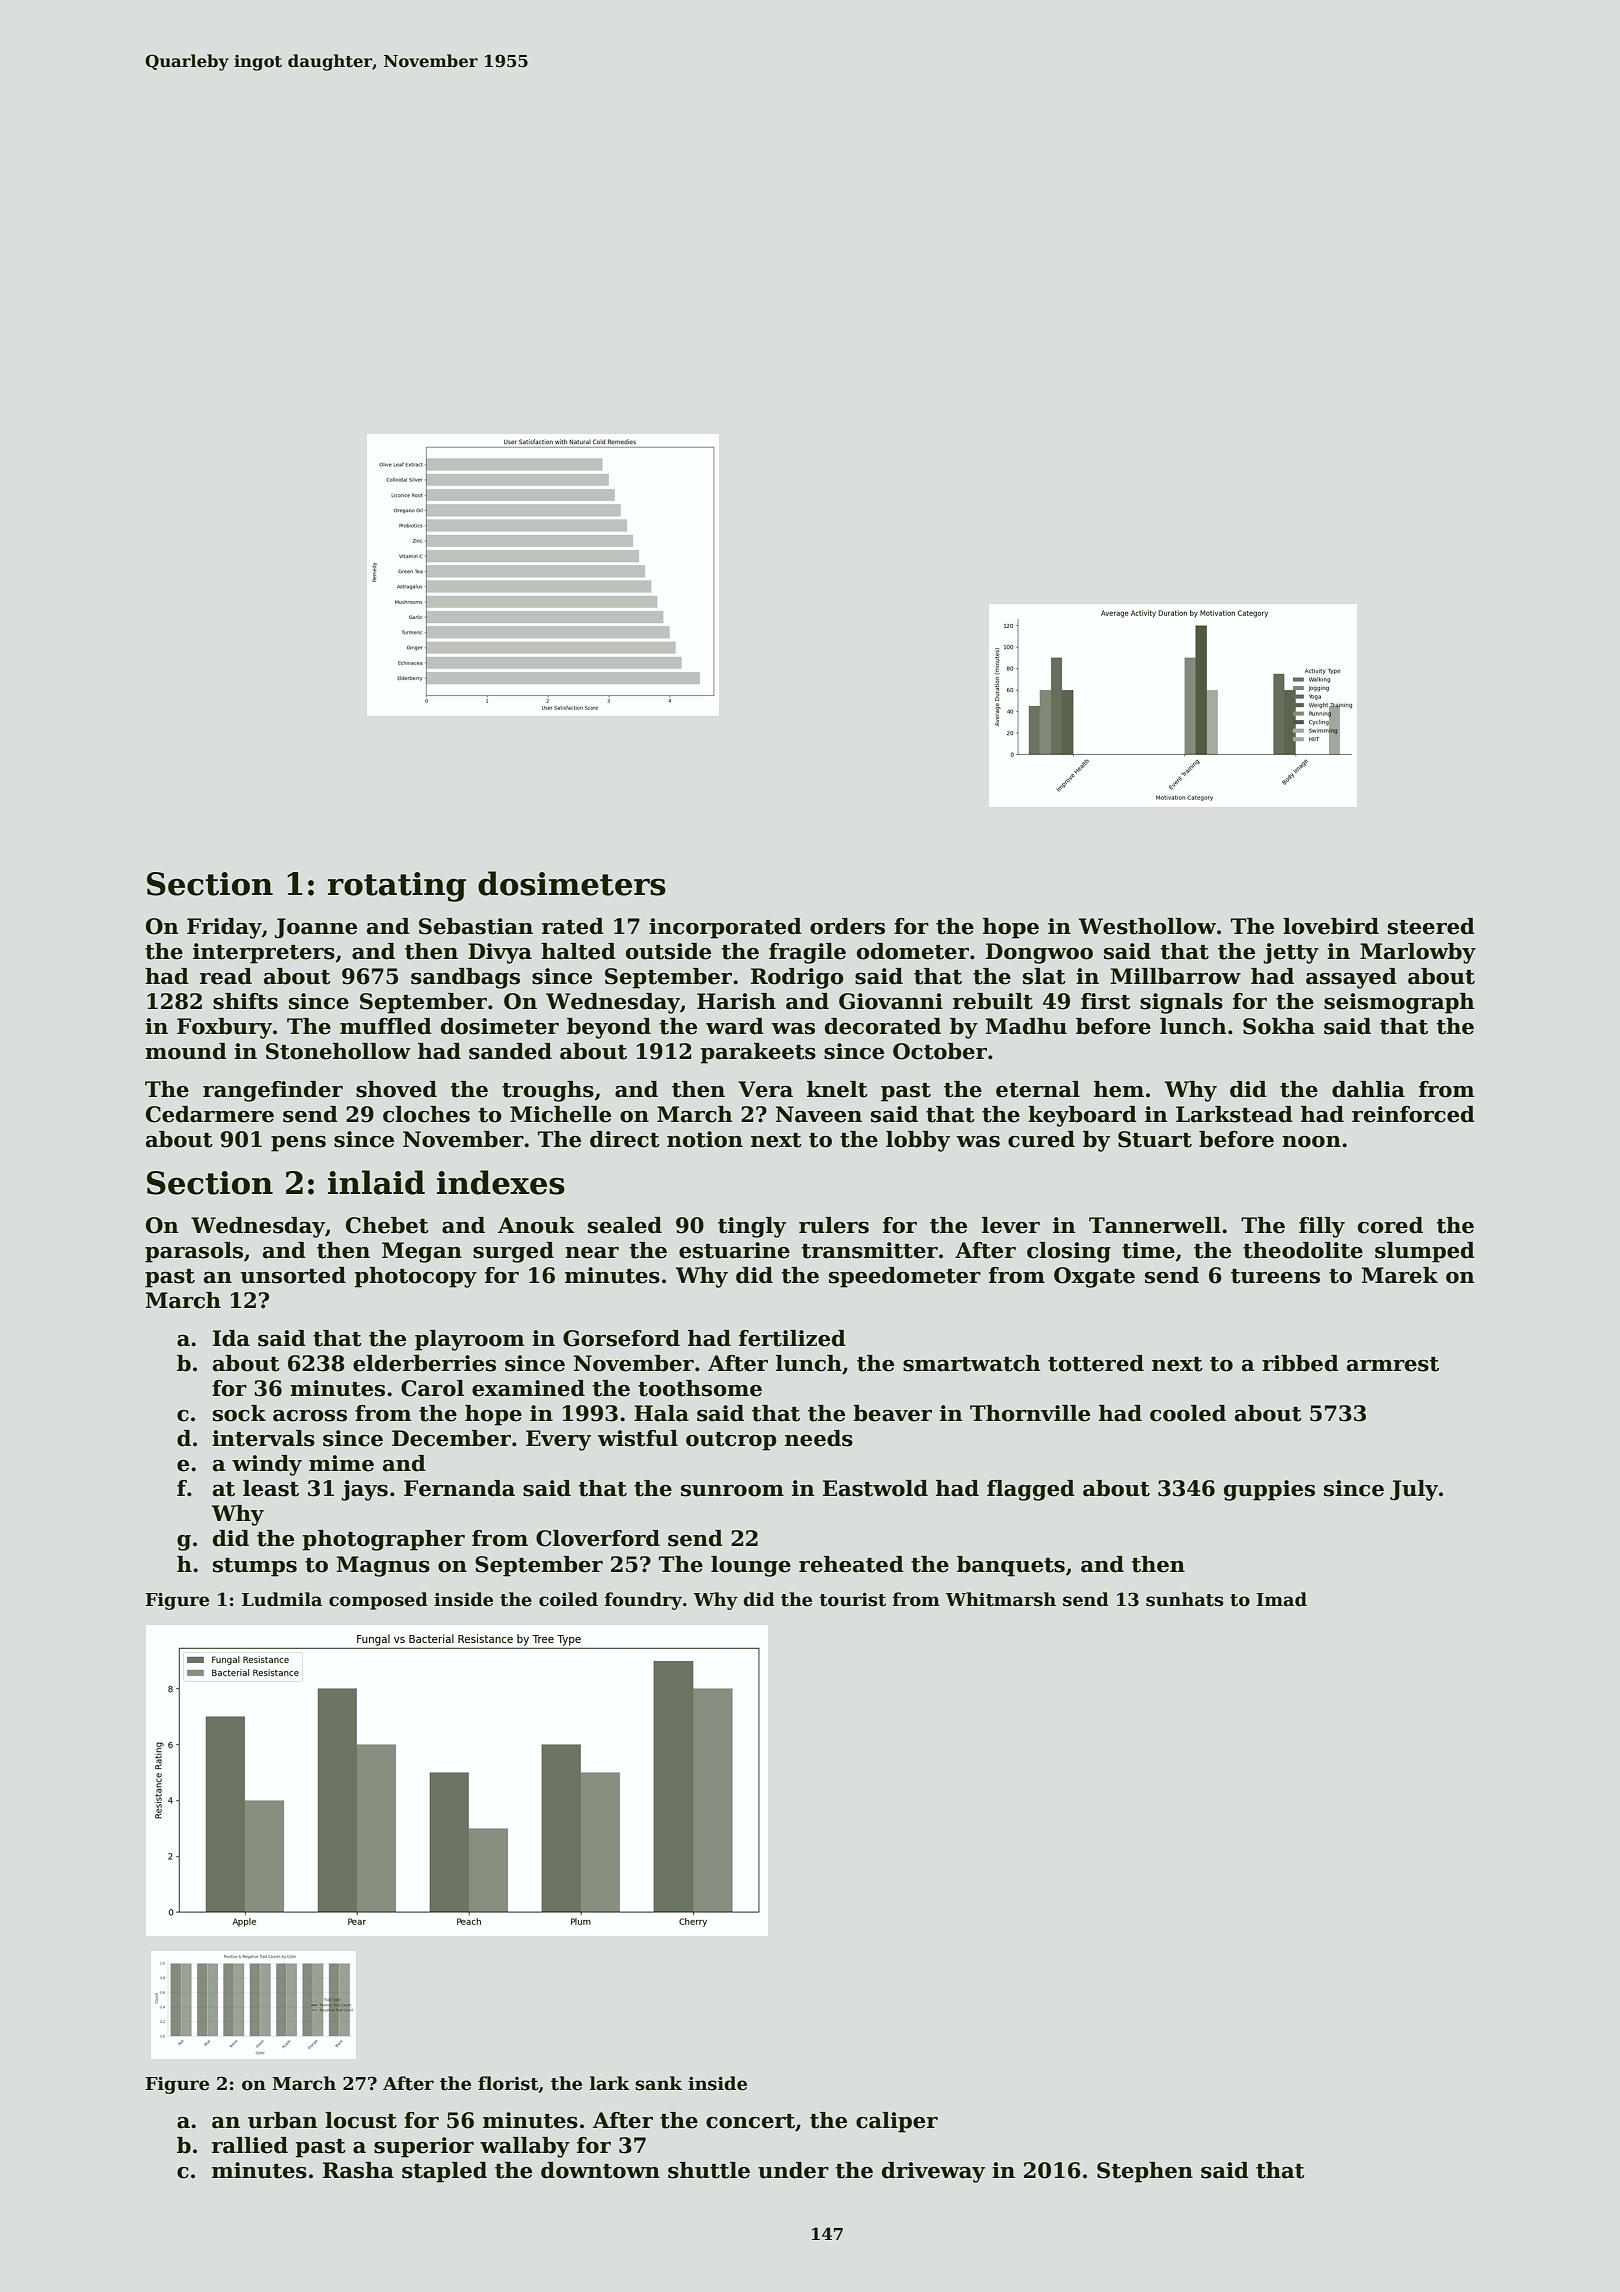 This page has height=2292, width=1620. What do you see at coordinates (1011, 1566) in the page?
I see `banquets` at bounding box center [1011, 1566].
